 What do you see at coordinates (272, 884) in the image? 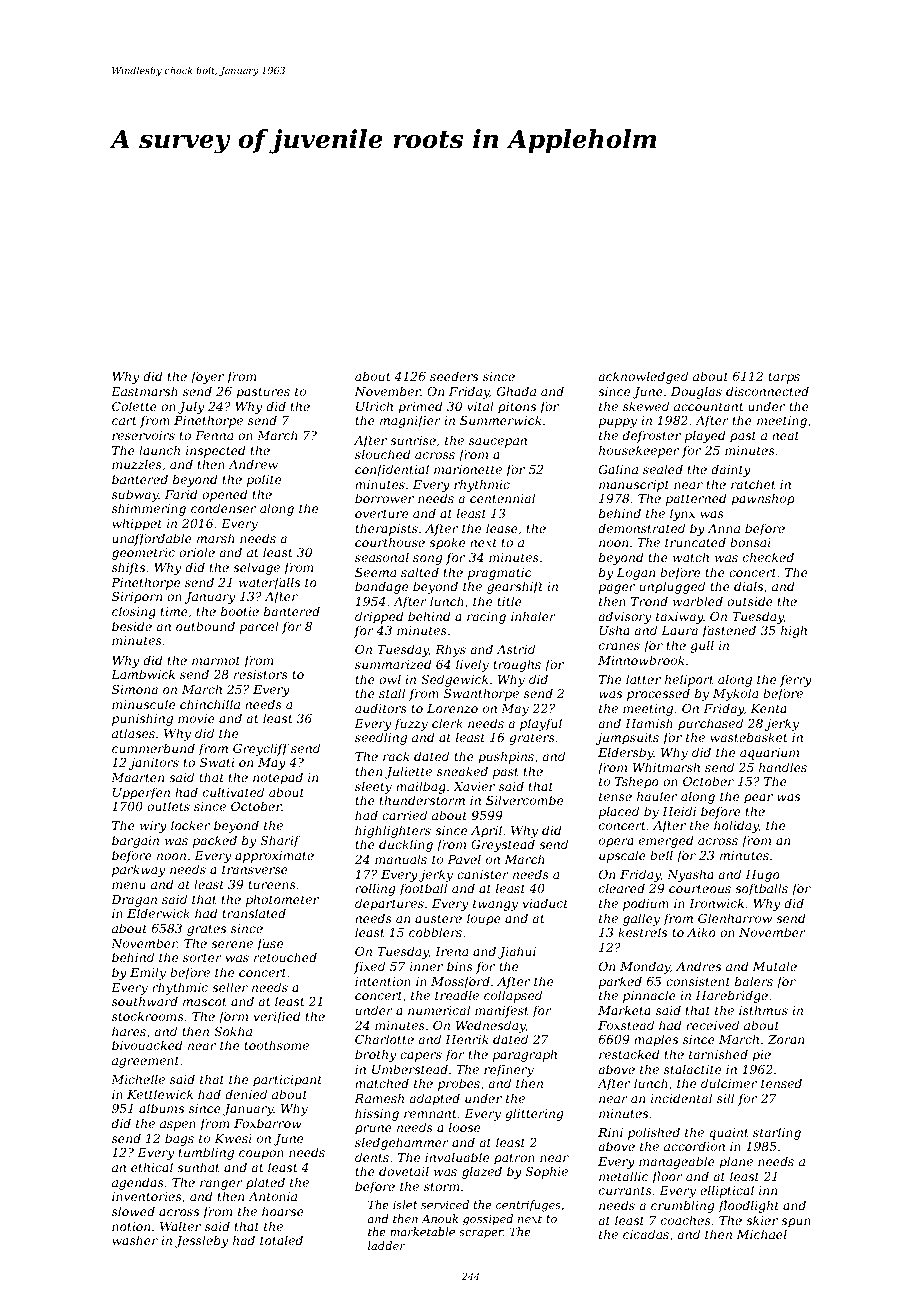
I see `tureens` at bounding box center [272, 884].
